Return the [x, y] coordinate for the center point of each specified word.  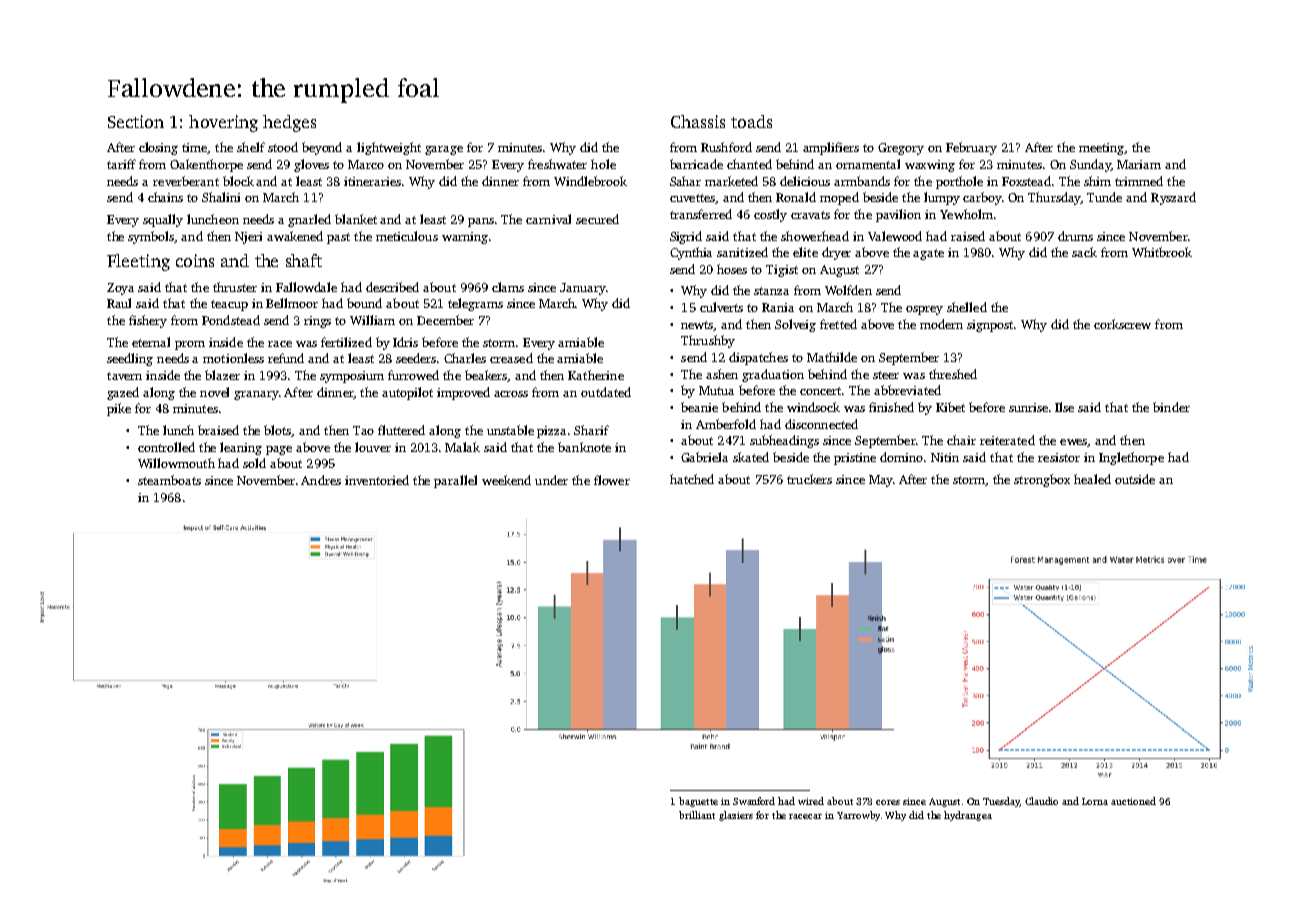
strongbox [1042, 480]
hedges [289, 123]
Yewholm [966, 214]
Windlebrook [590, 181]
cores [888, 802]
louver [373, 447]
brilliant [697, 815]
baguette [698, 802]
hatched [692, 479]
